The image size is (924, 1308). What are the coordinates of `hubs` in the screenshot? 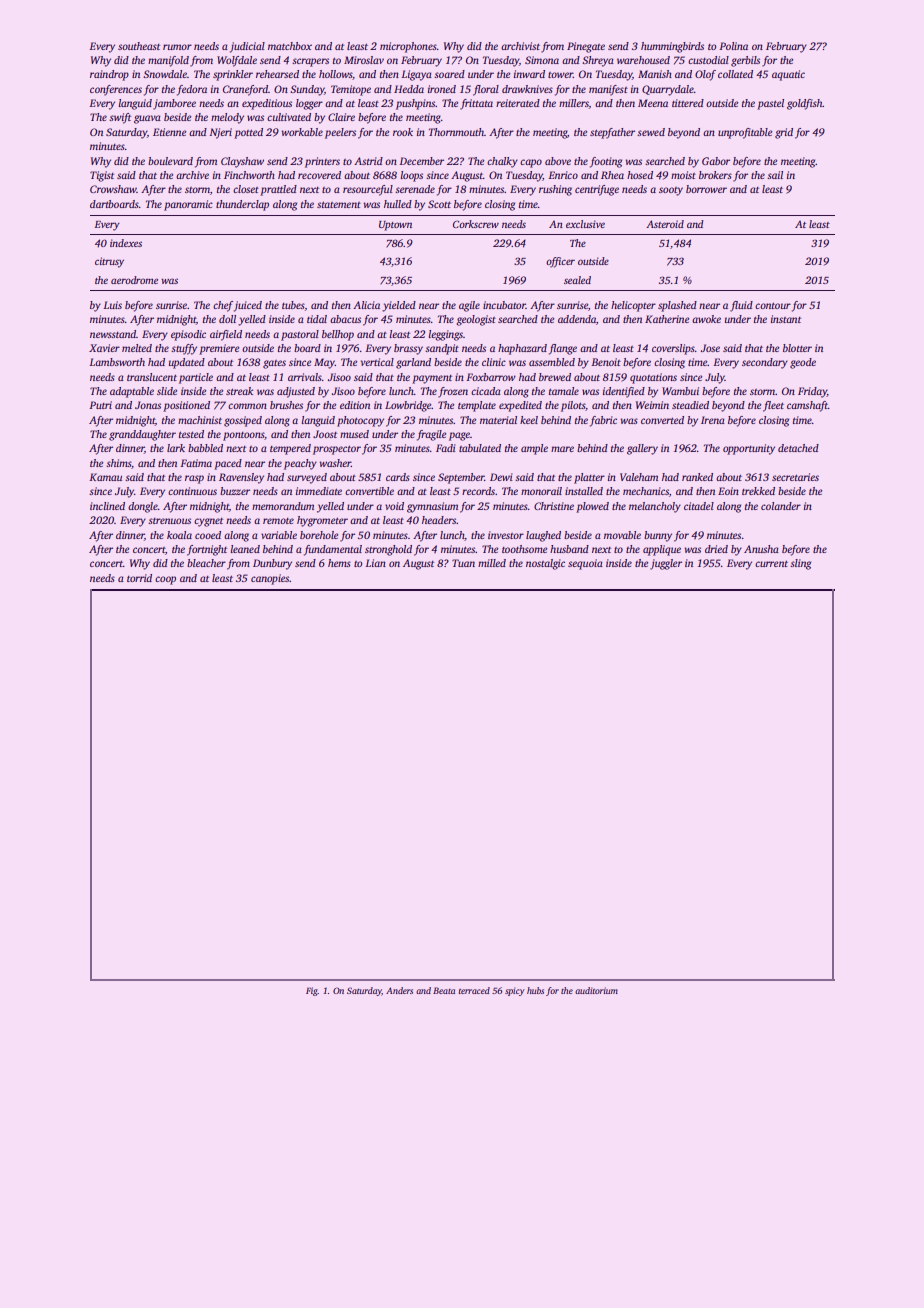 It's located at (535, 990).
